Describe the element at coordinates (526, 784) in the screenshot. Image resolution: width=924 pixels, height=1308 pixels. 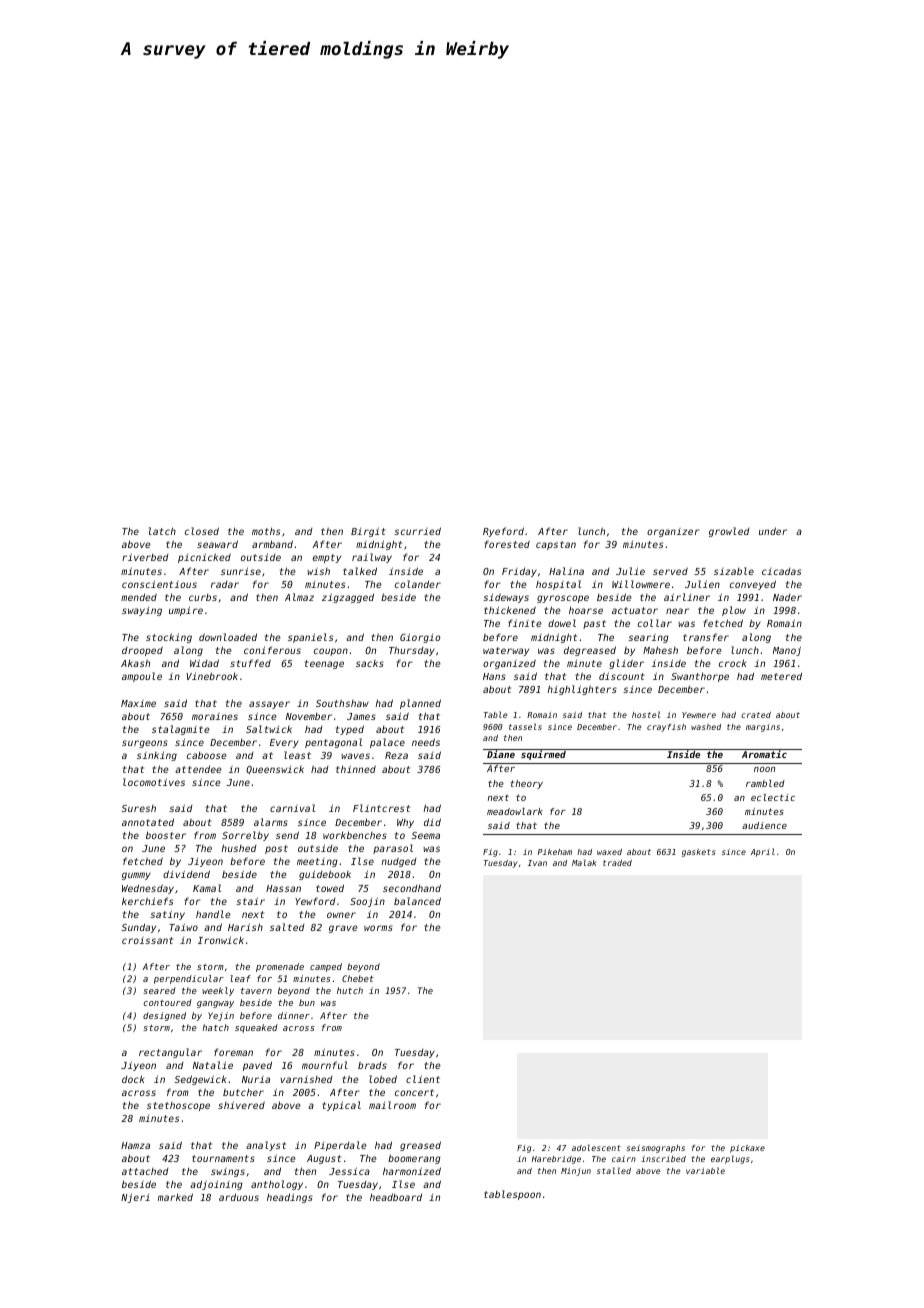
I see `theory` at that location.
